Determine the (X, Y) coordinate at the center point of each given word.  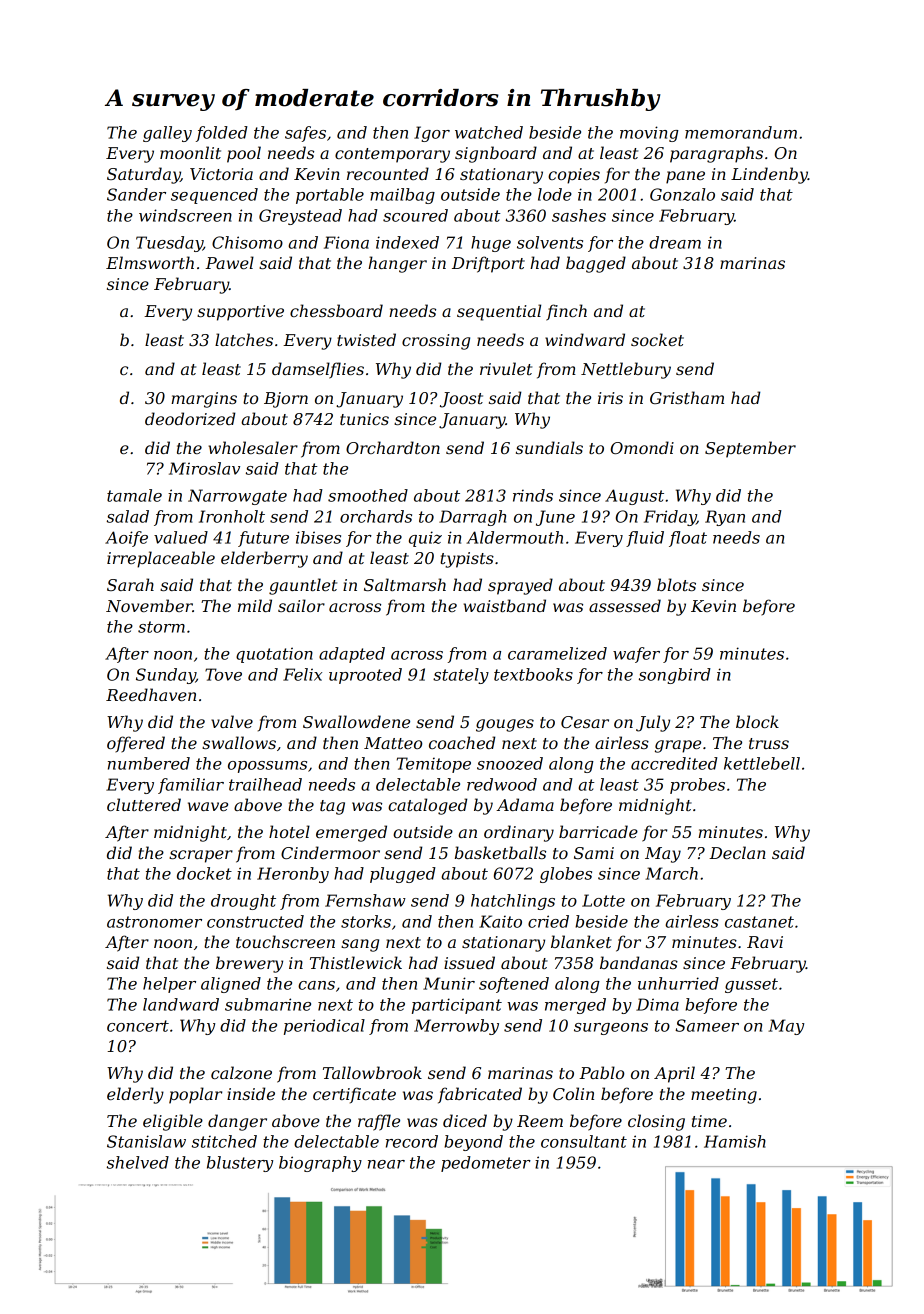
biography (320, 1164)
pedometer (486, 1164)
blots (676, 584)
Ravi (765, 942)
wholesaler (253, 447)
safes (305, 134)
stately (461, 676)
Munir (449, 983)
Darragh (472, 518)
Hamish (735, 1141)
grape (678, 746)
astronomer (154, 922)
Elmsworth (150, 262)
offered (136, 744)
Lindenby (769, 175)
